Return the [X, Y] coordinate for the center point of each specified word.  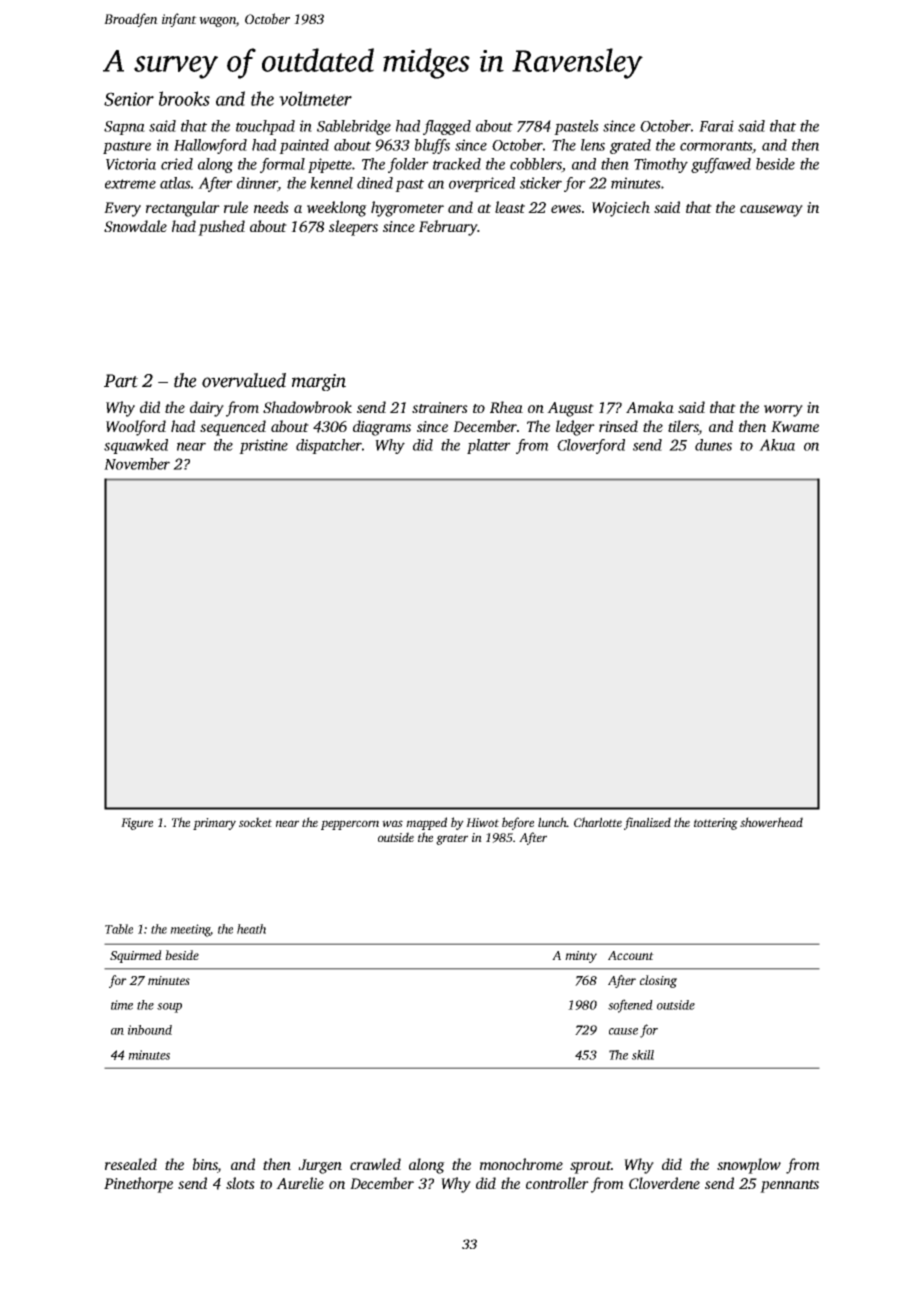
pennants [789, 1186]
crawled [375, 1164]
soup [169, 1008]
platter [489, 446]
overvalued [244, 380]
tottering [716, 824]
